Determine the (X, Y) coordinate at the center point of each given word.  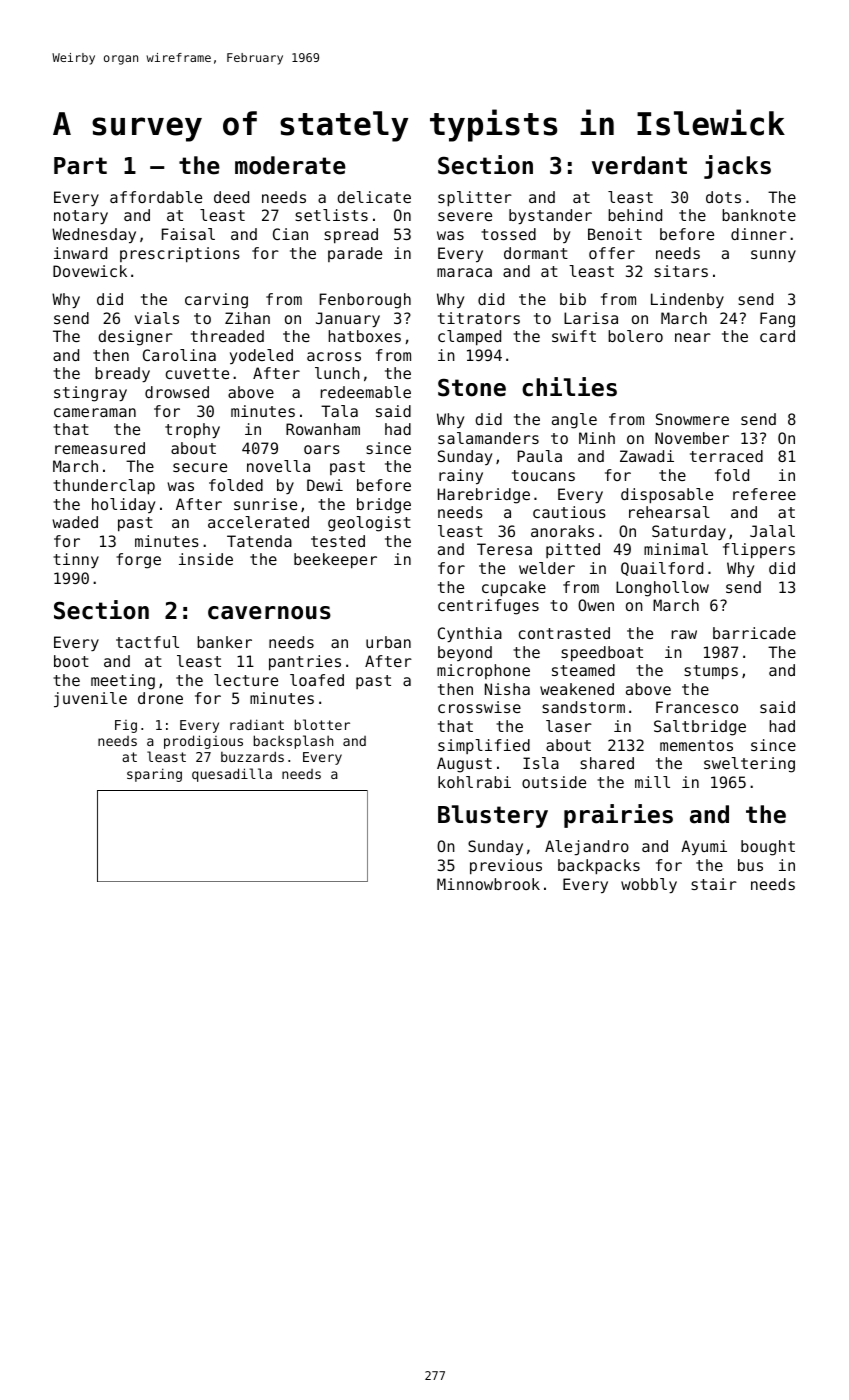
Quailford (662, 569)
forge (138, 561)
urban (388, 642)
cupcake (514, 589)
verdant (639, 165)
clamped (469, 338)
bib (573, 299)
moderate (290, 165)
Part (80, 166)
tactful (147, 642)
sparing (154, 775)
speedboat (602, 654)
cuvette (197, 373)
